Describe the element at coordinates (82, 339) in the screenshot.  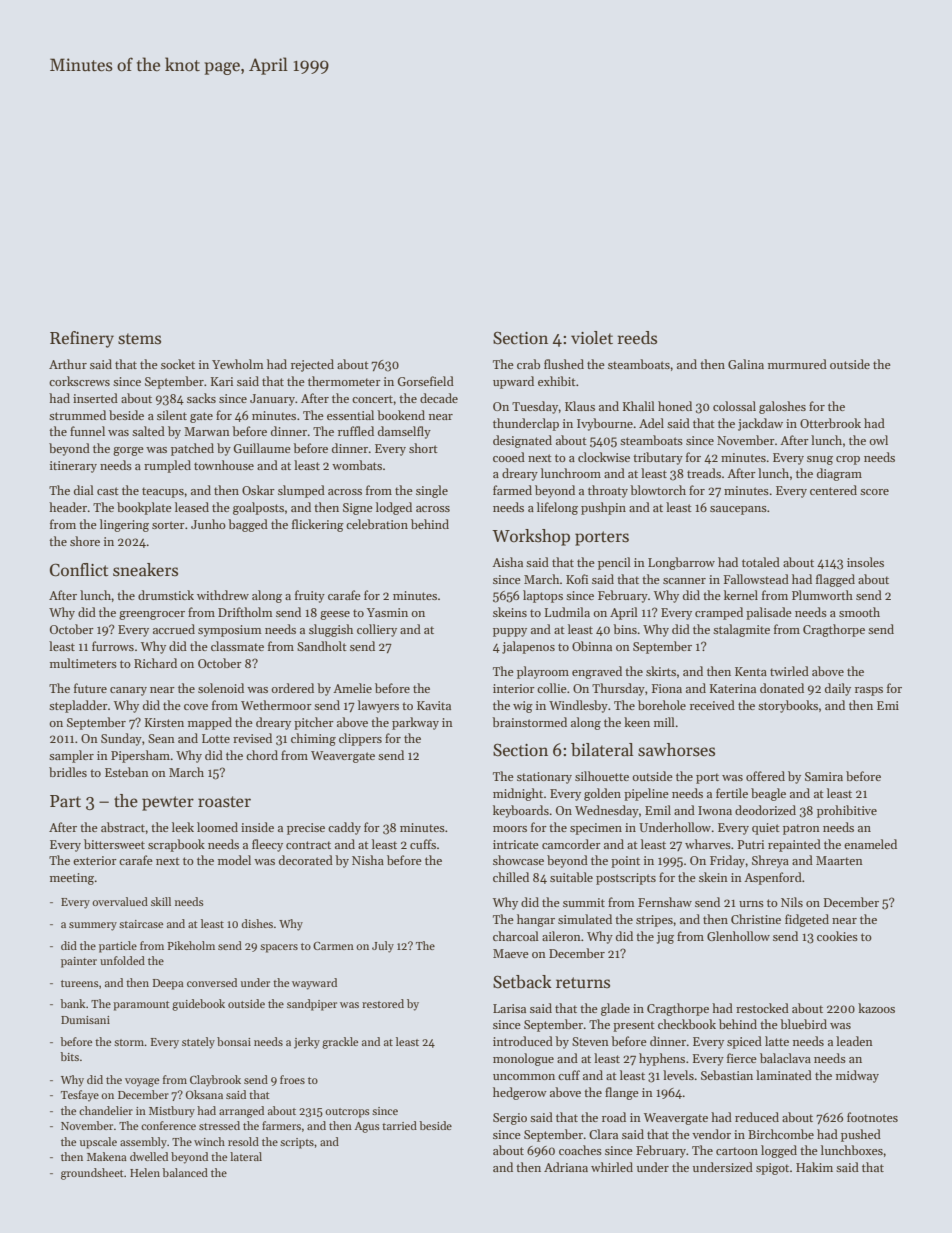
I see `Refinery` at that location.
